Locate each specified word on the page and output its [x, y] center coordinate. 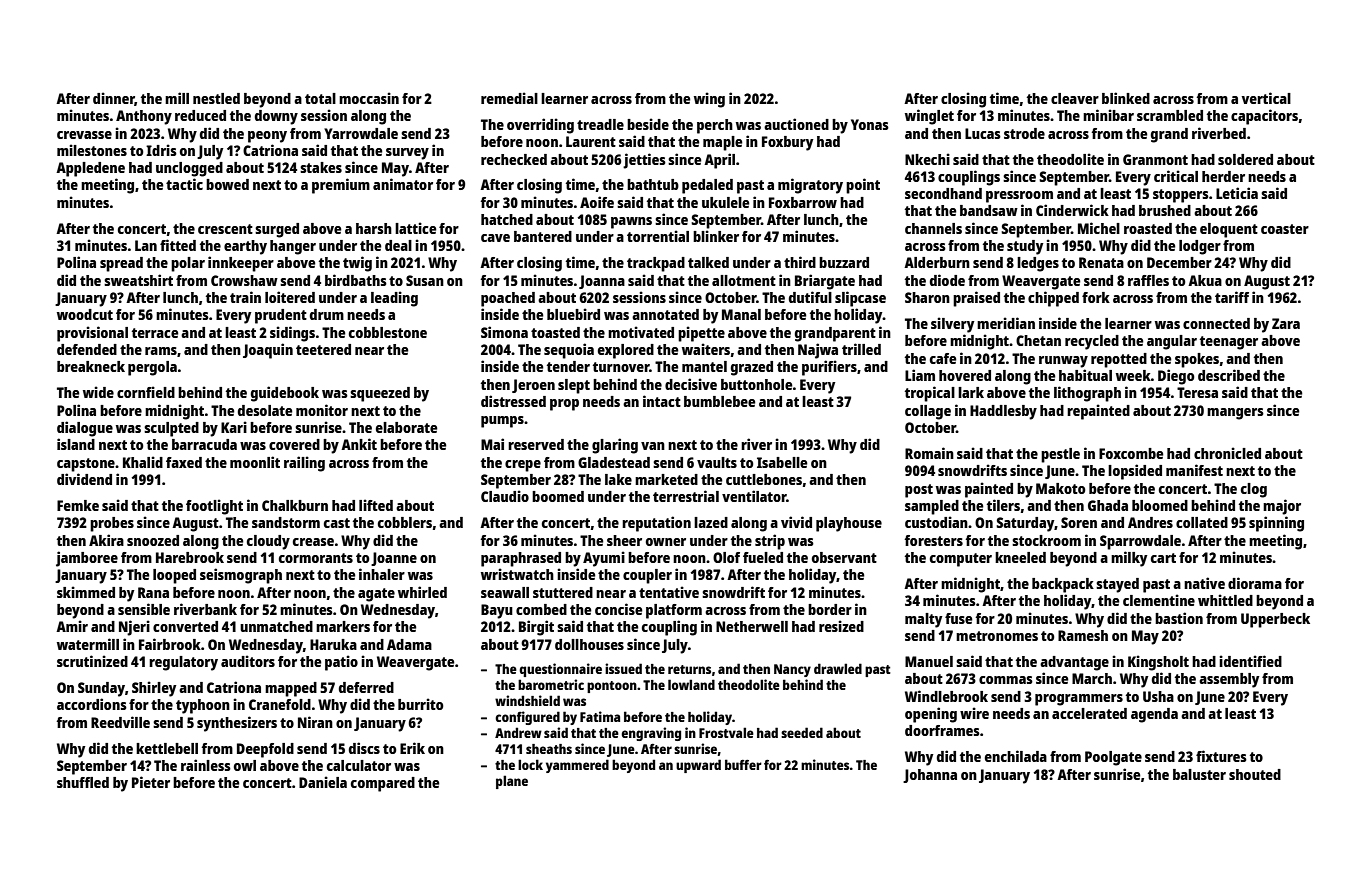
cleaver [1075, 98]
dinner [114, 99]
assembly [1229, 680]
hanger [293, 247]
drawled [838, 668]
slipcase [860, 299]
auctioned [796, 124]
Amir [72, 626]
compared [383, 784]
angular [1172, 342]
